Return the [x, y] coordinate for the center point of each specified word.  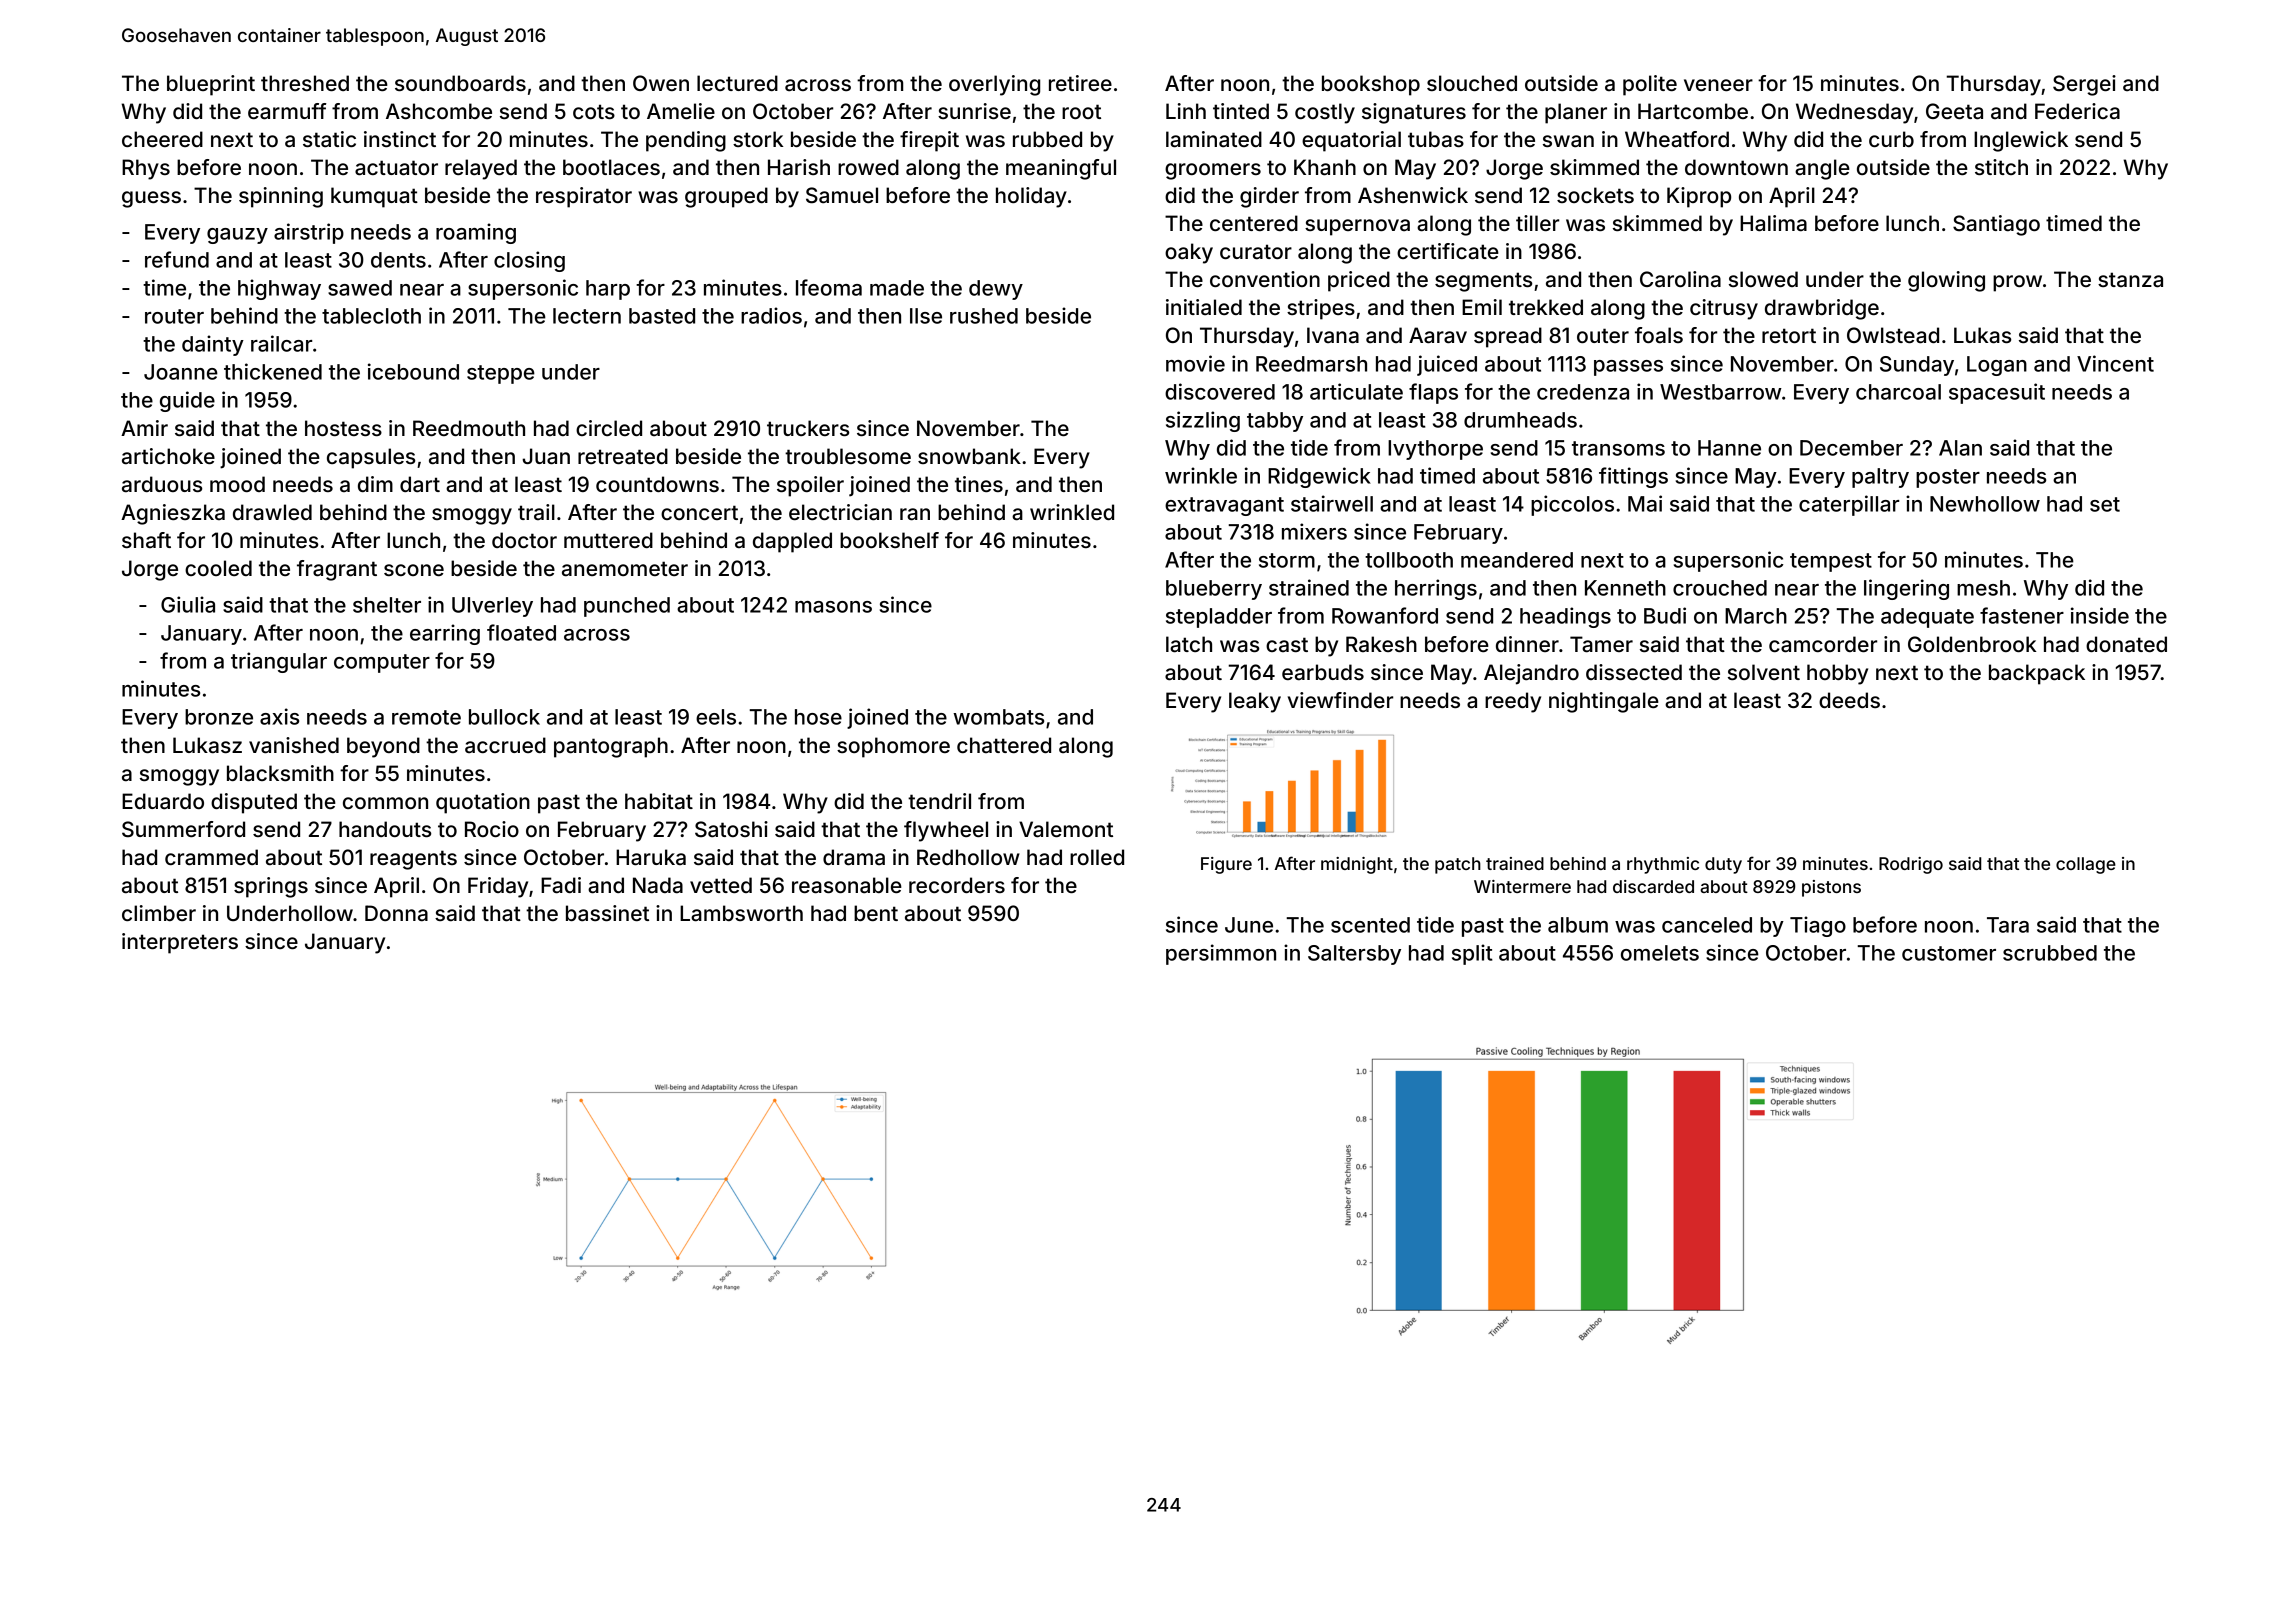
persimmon [1221, 954]
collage [2086, 865]
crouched [1720, 588]
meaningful [1061, 169]
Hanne [1729, 448]
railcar [281, 343]
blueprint [211, 85]
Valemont [1066, 829]
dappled [792, 542]
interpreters [180, 943]
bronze [219, 717]
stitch [2001, 167]
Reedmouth [469, 428]
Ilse [926, 316]
